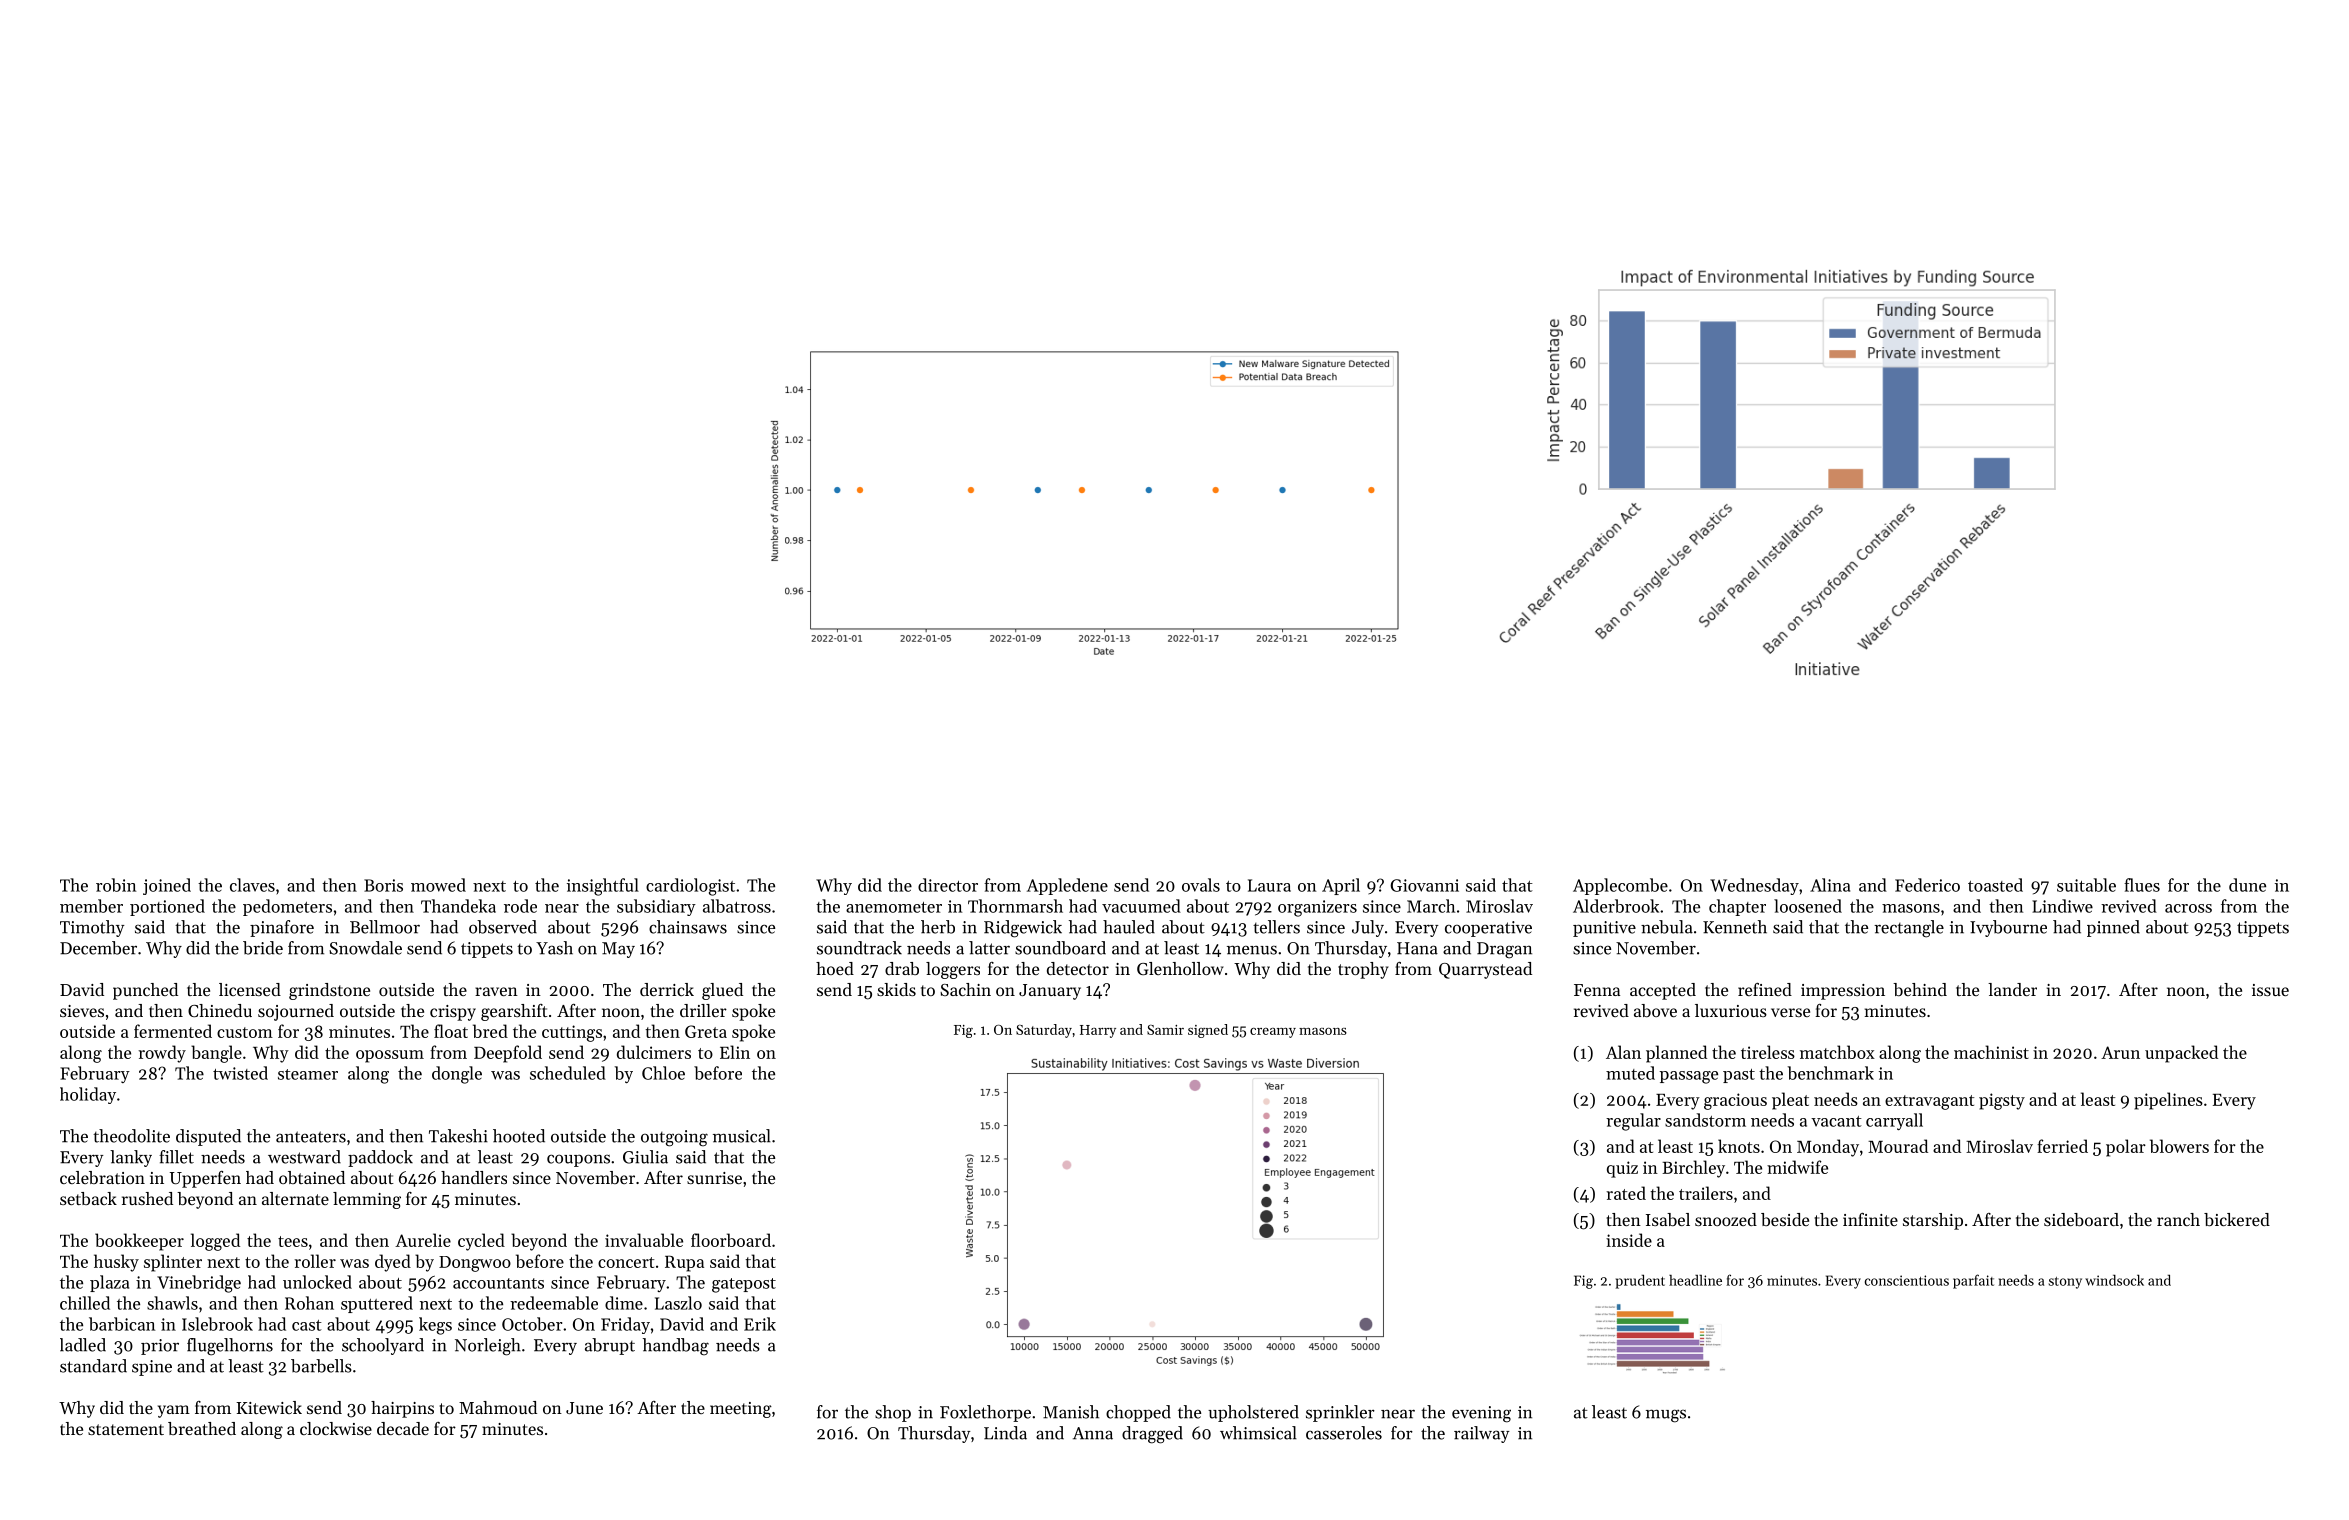  I want to click on windsock, so click(2114, 1280).
